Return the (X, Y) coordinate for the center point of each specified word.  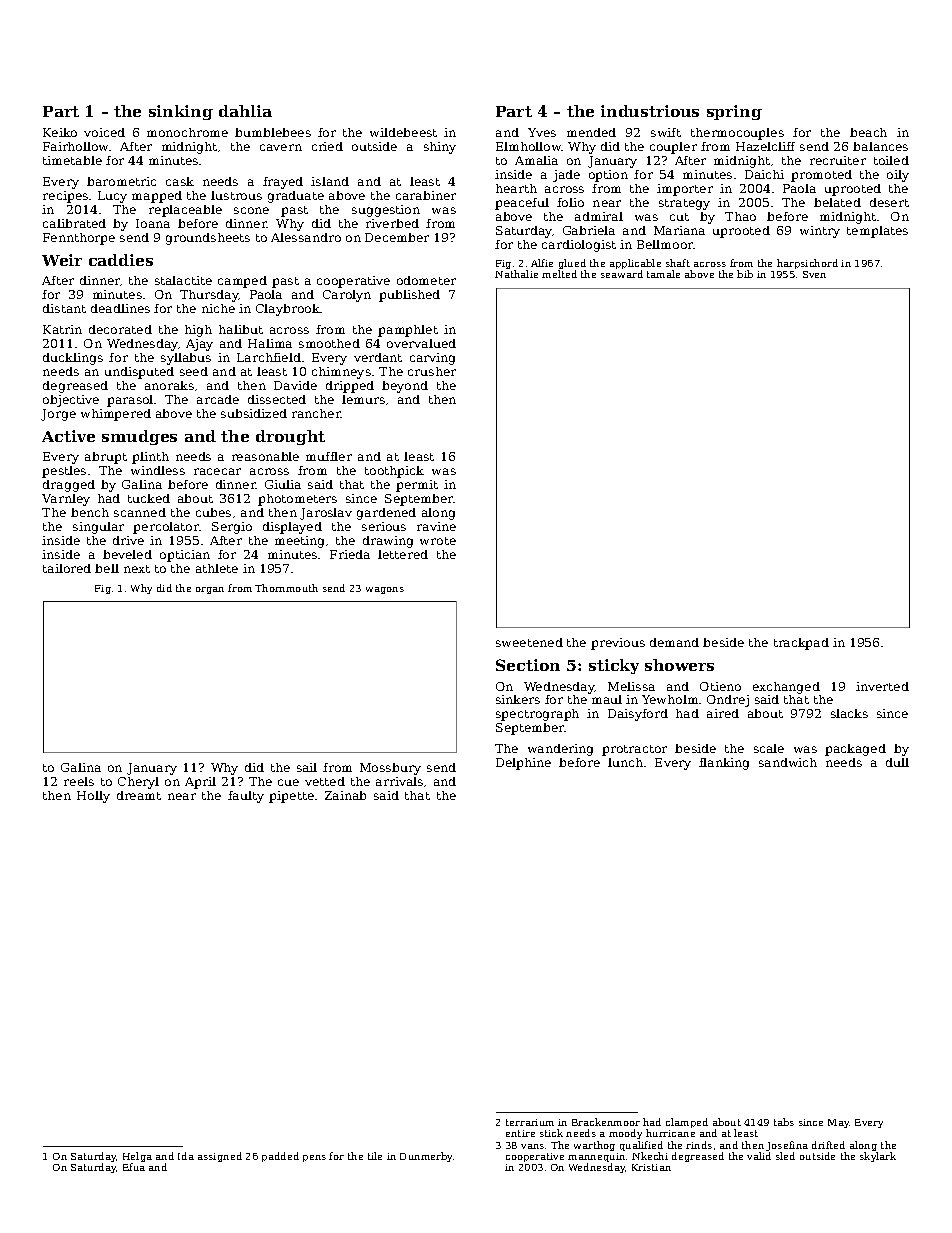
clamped (687, 1123)
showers (679, 665)
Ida (186, 1156)
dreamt (139, 795)
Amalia (536, 160)
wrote (438, 541)
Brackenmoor (606, 1122)
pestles (64, 472)
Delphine (523, 764)
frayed (283, 183)
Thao (740, 216)
